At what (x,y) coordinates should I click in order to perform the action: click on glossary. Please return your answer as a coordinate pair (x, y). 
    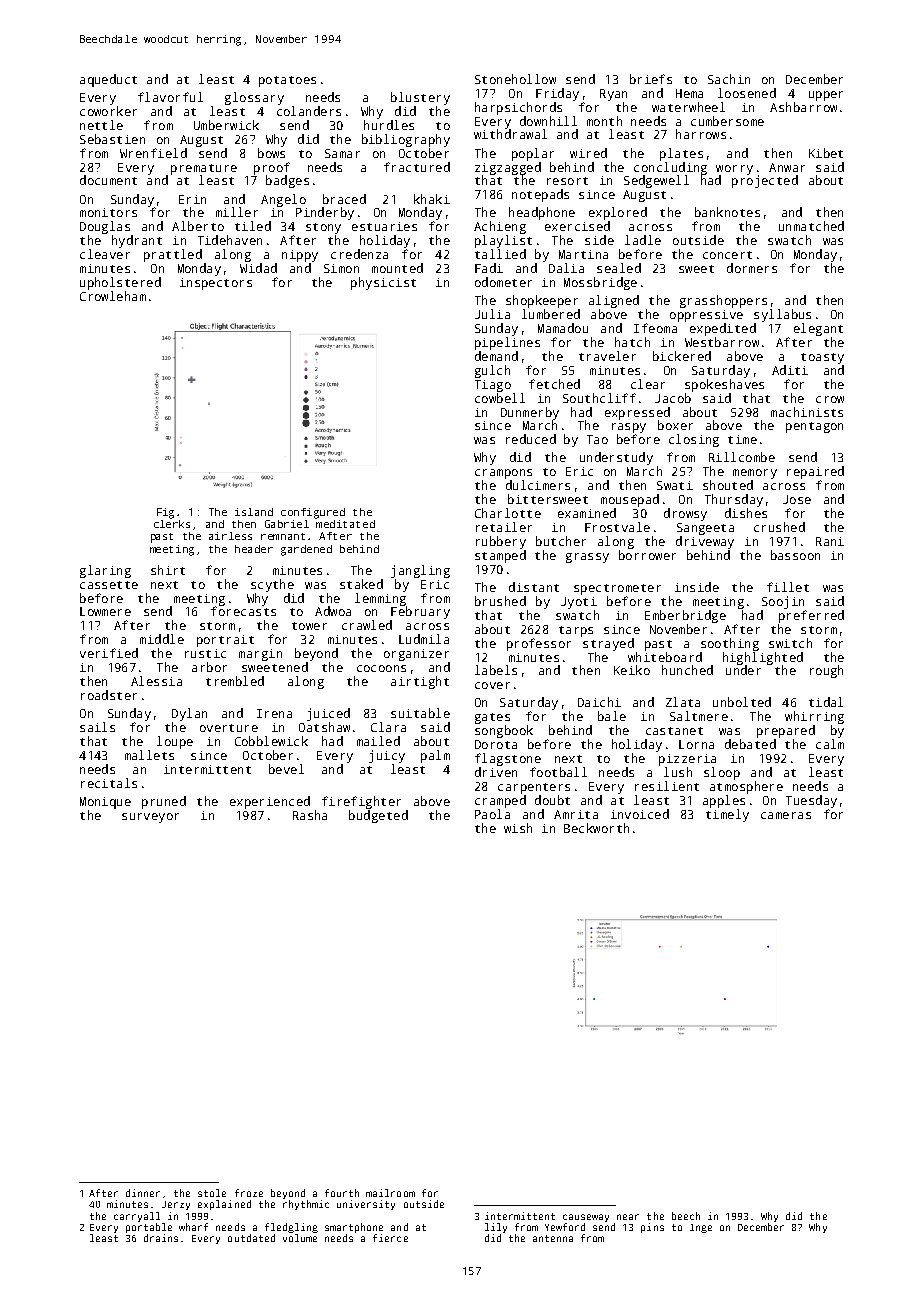
    Looking at the image, I should click on (254, 98).
